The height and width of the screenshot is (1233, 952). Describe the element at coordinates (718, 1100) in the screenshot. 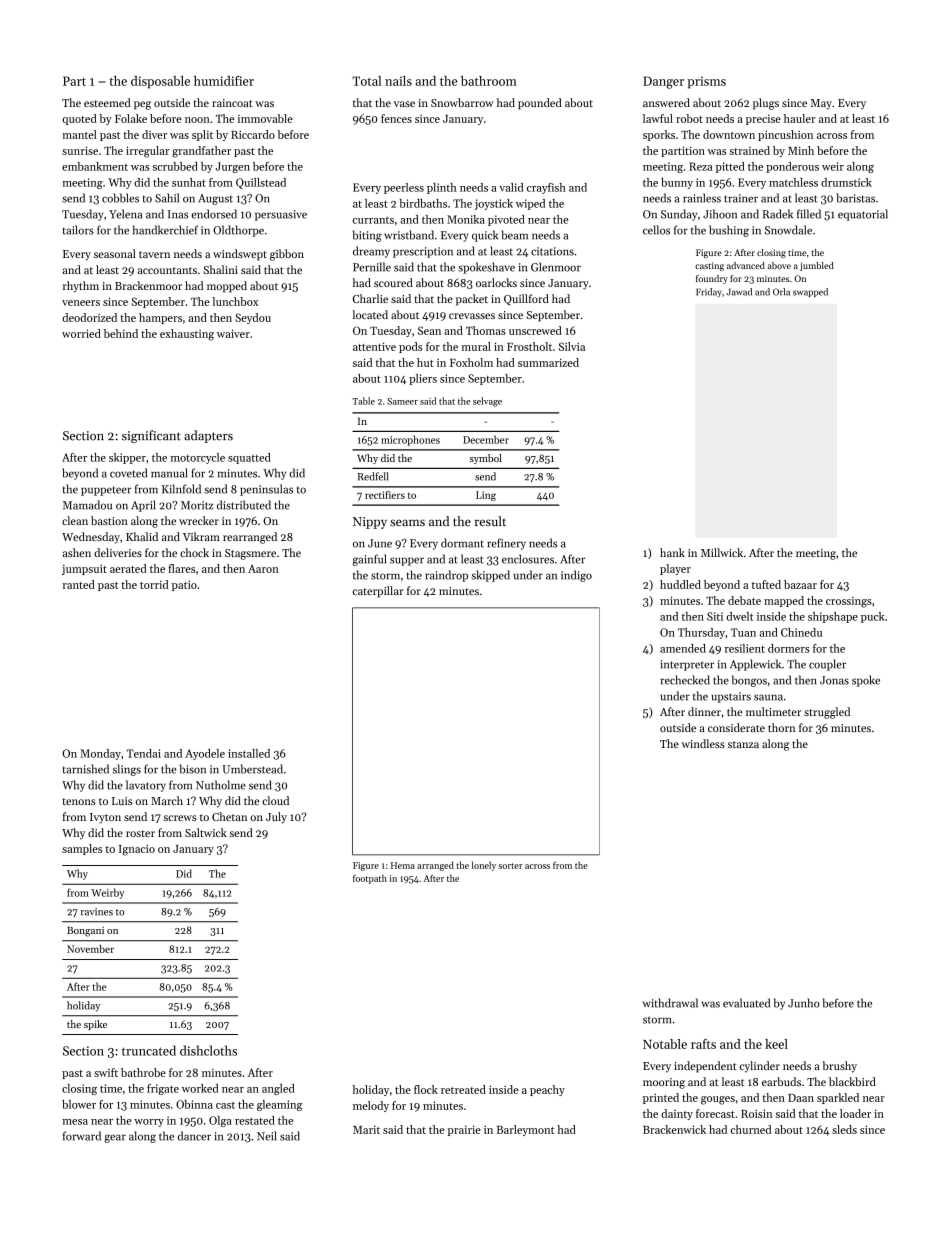

I see `gouges` at that location.
